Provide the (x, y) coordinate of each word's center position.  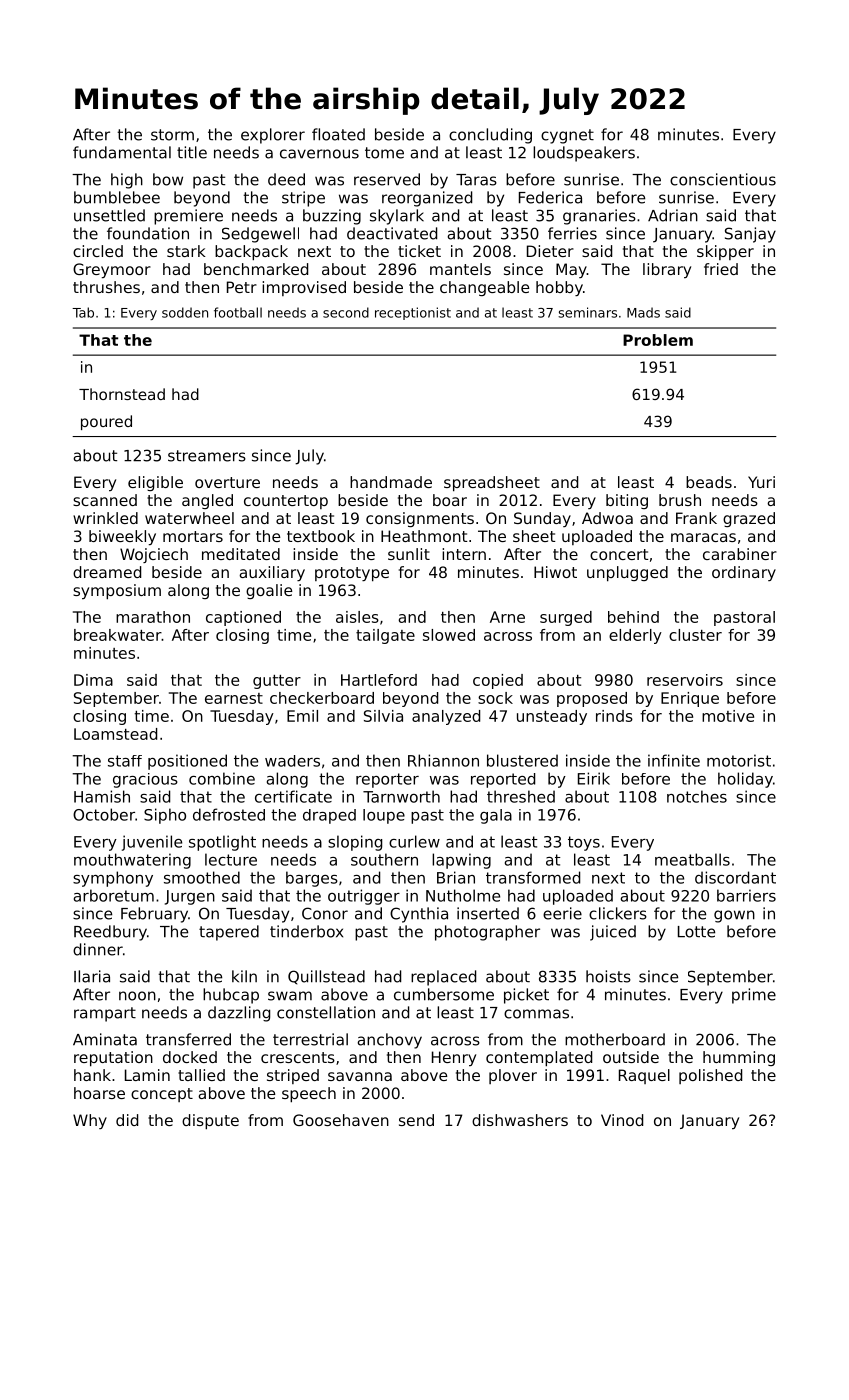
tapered (229, 933)
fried (721, 269)
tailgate (385, 636)
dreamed (107, 572)
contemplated (539, 1059)
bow (168, 179)
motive (728, 716)
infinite (674, 760)
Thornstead (122, 394)
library (667, 271)
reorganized (427, 199)
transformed (533, 877)
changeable (485, 288)
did (127, 1120)
